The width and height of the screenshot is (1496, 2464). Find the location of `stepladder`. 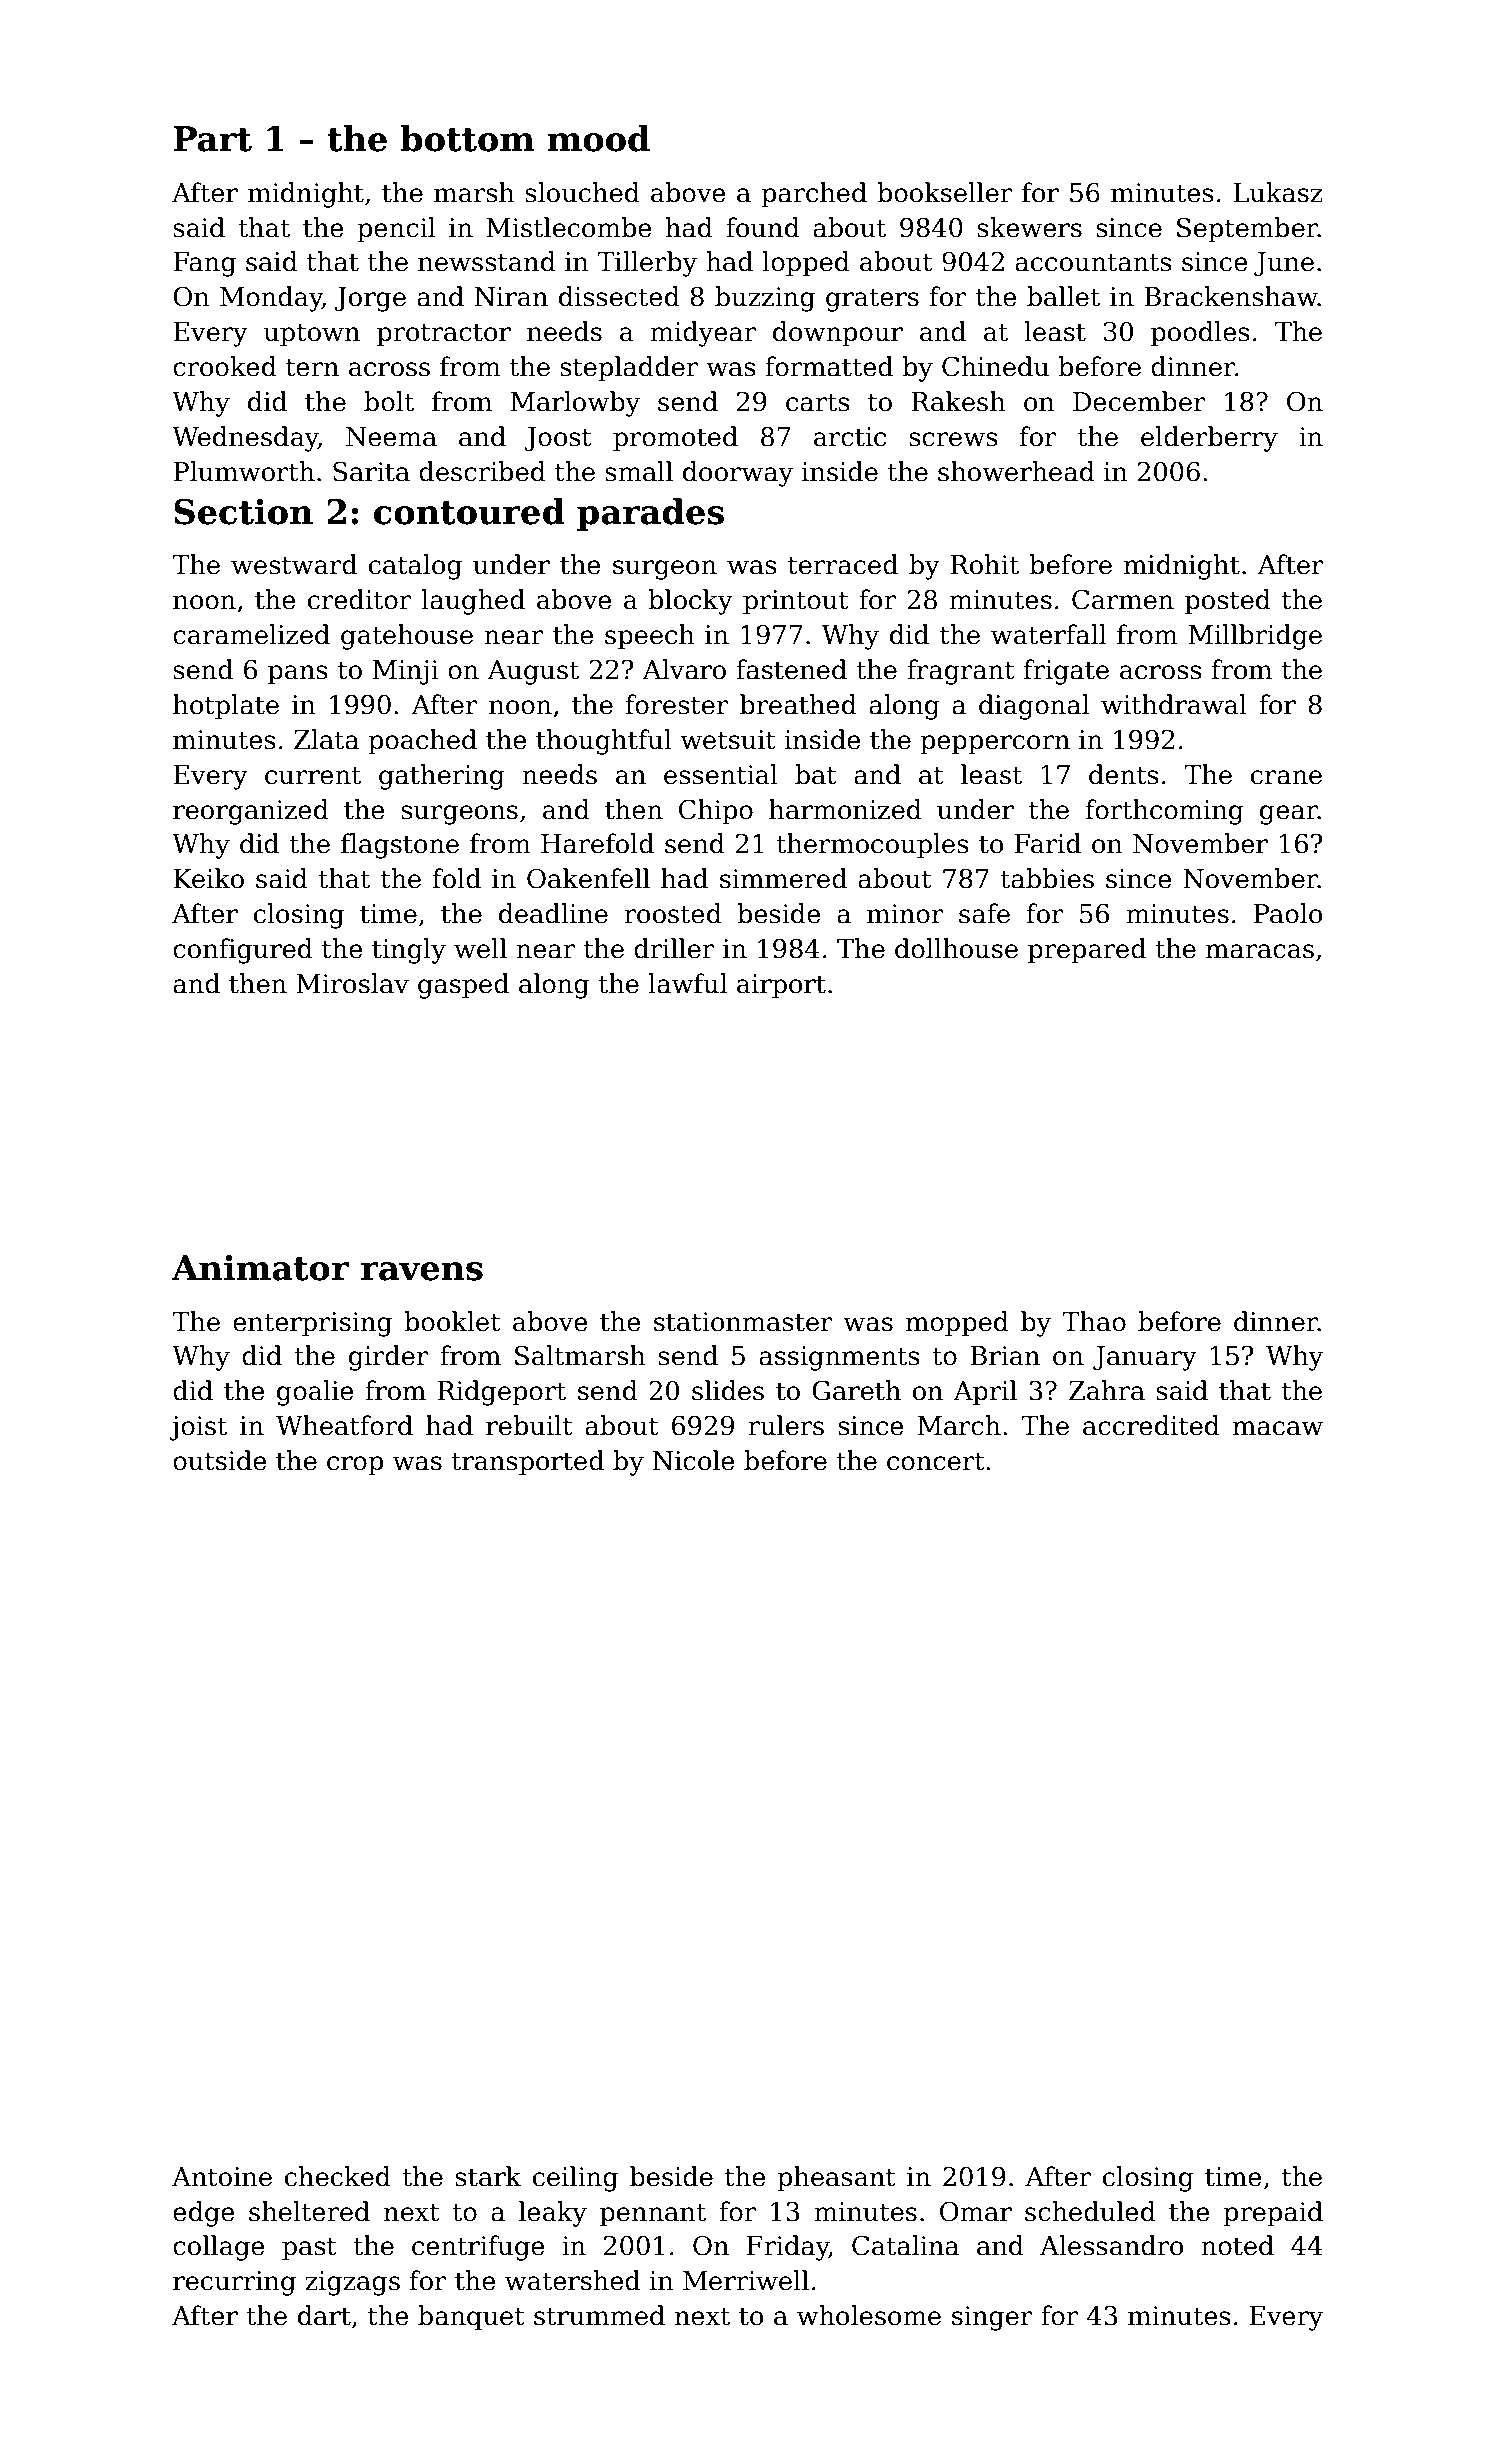

stepladder is located at coordinates (629, 369).
